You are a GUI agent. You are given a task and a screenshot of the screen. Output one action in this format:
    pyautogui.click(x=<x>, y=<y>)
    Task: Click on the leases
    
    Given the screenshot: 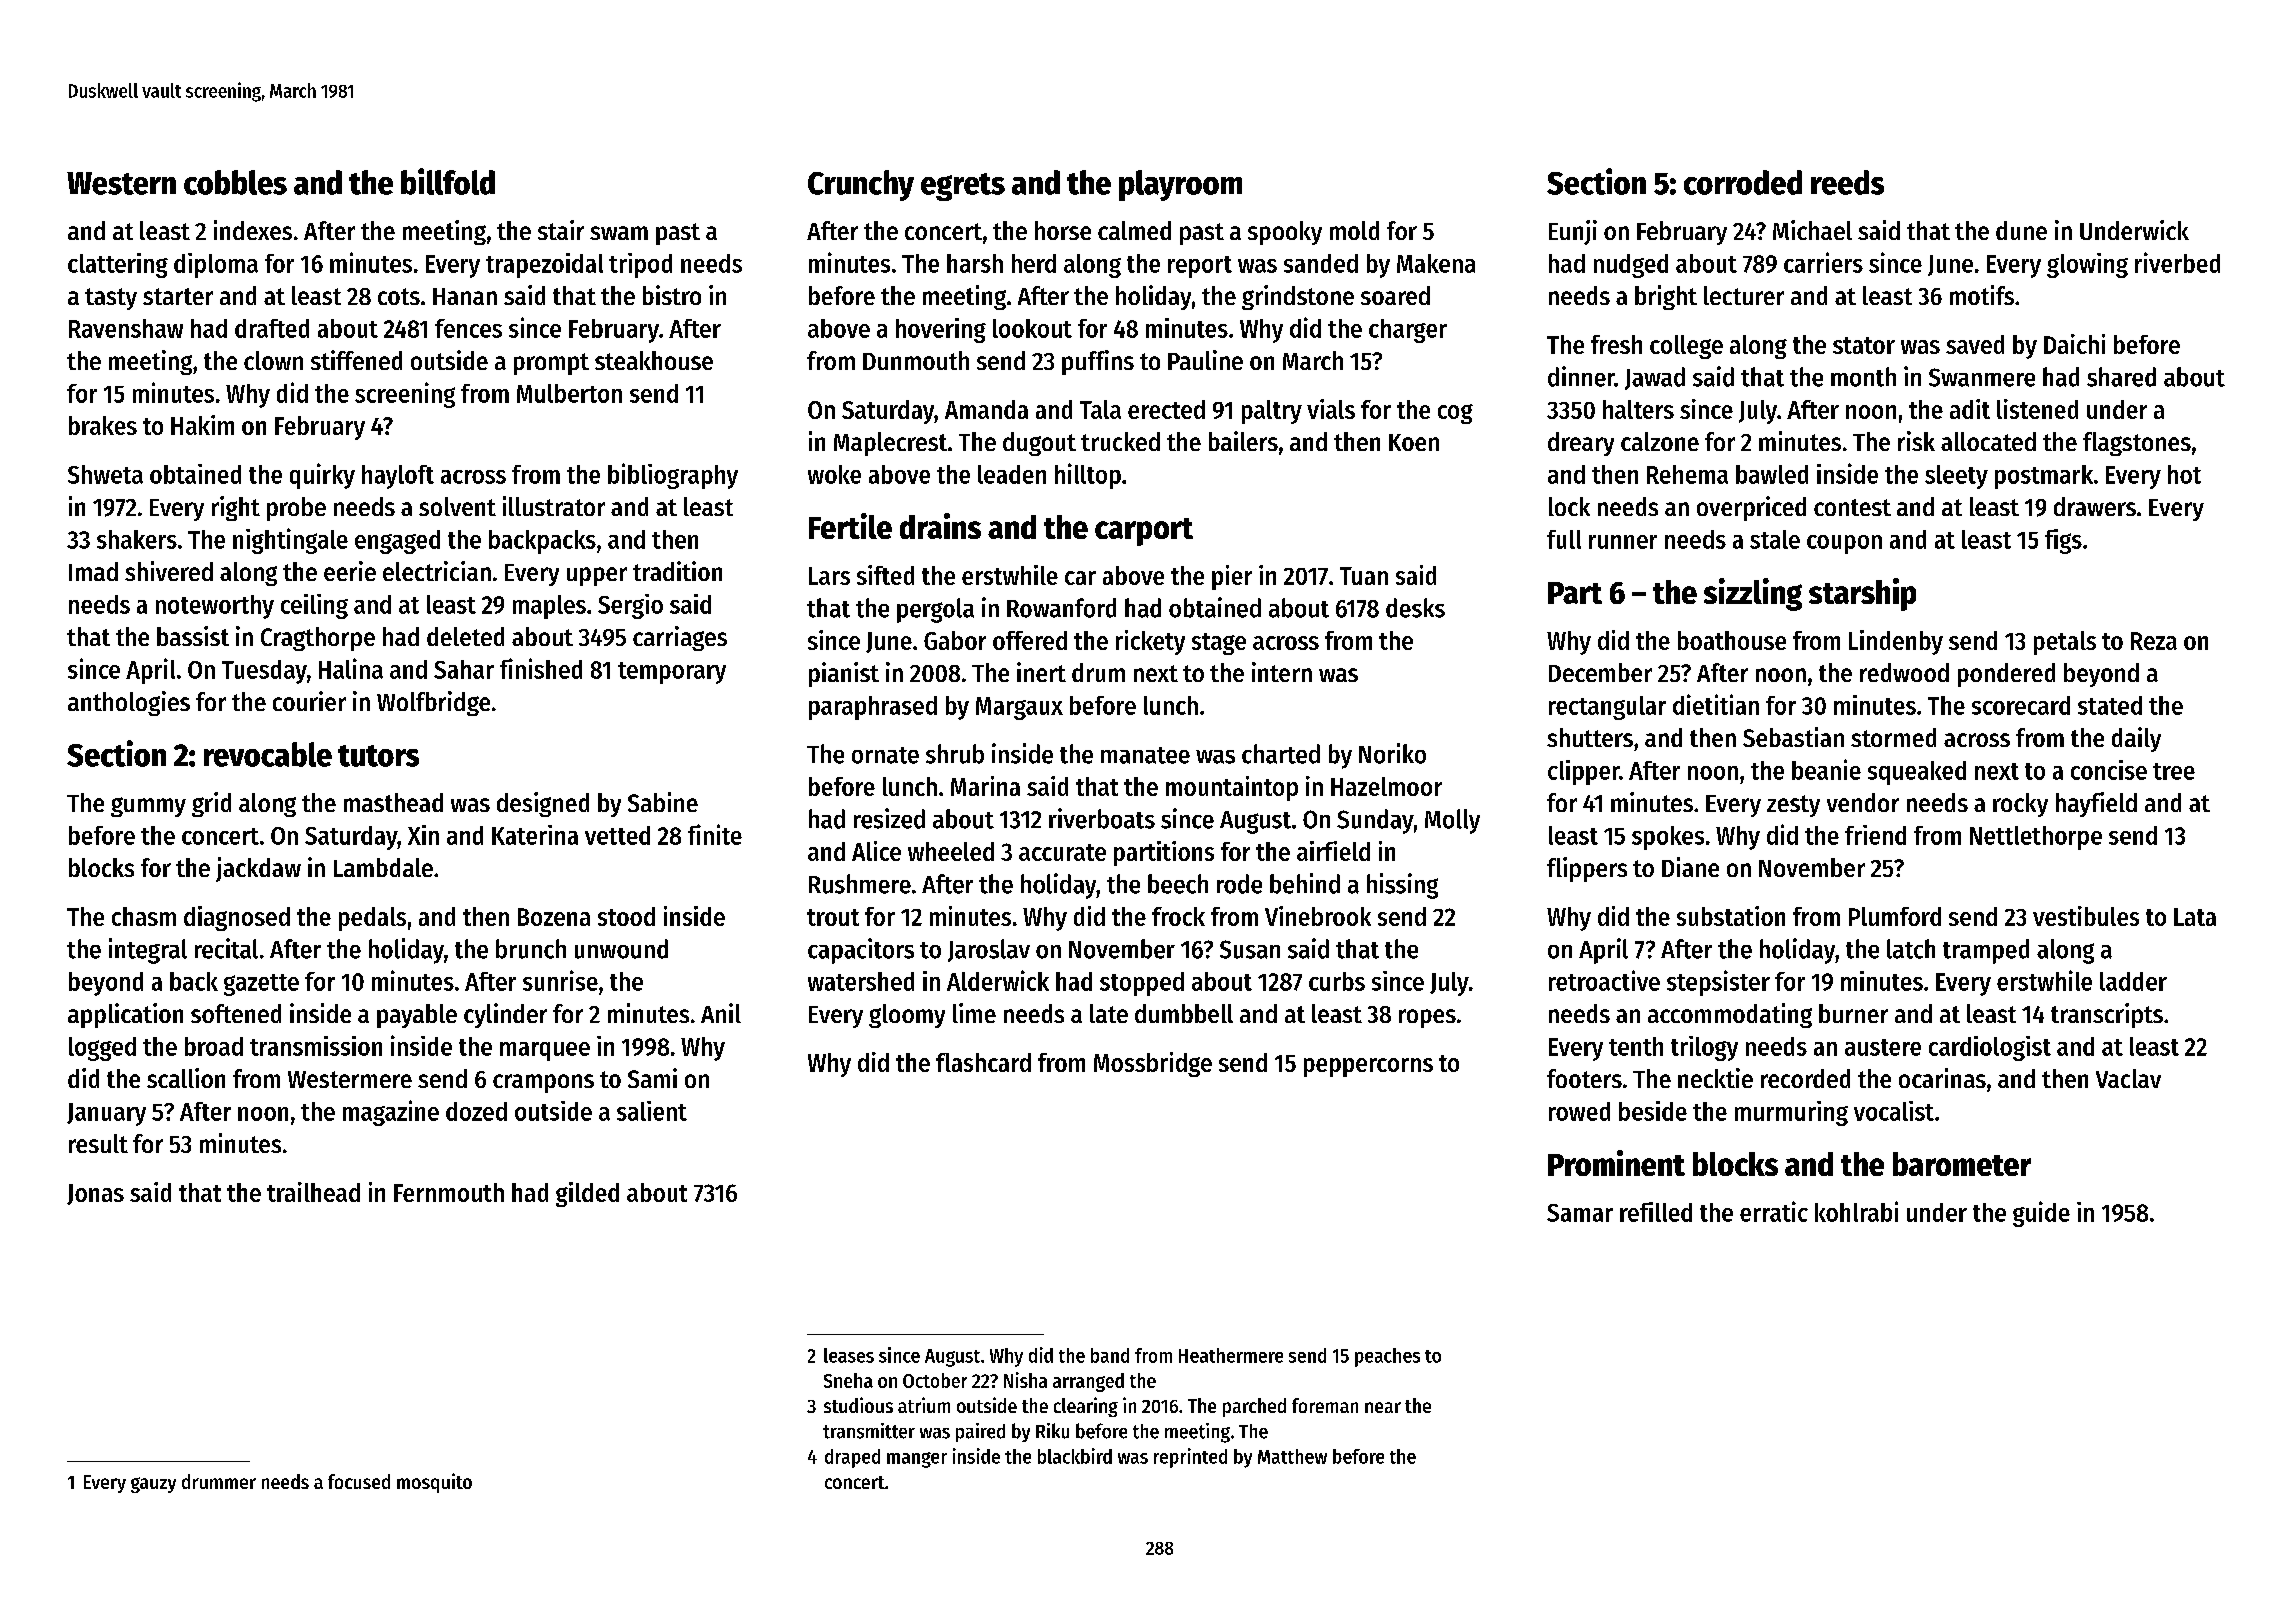 What is the action you would take?
    pyautogui.click(x=849, y=1355)
